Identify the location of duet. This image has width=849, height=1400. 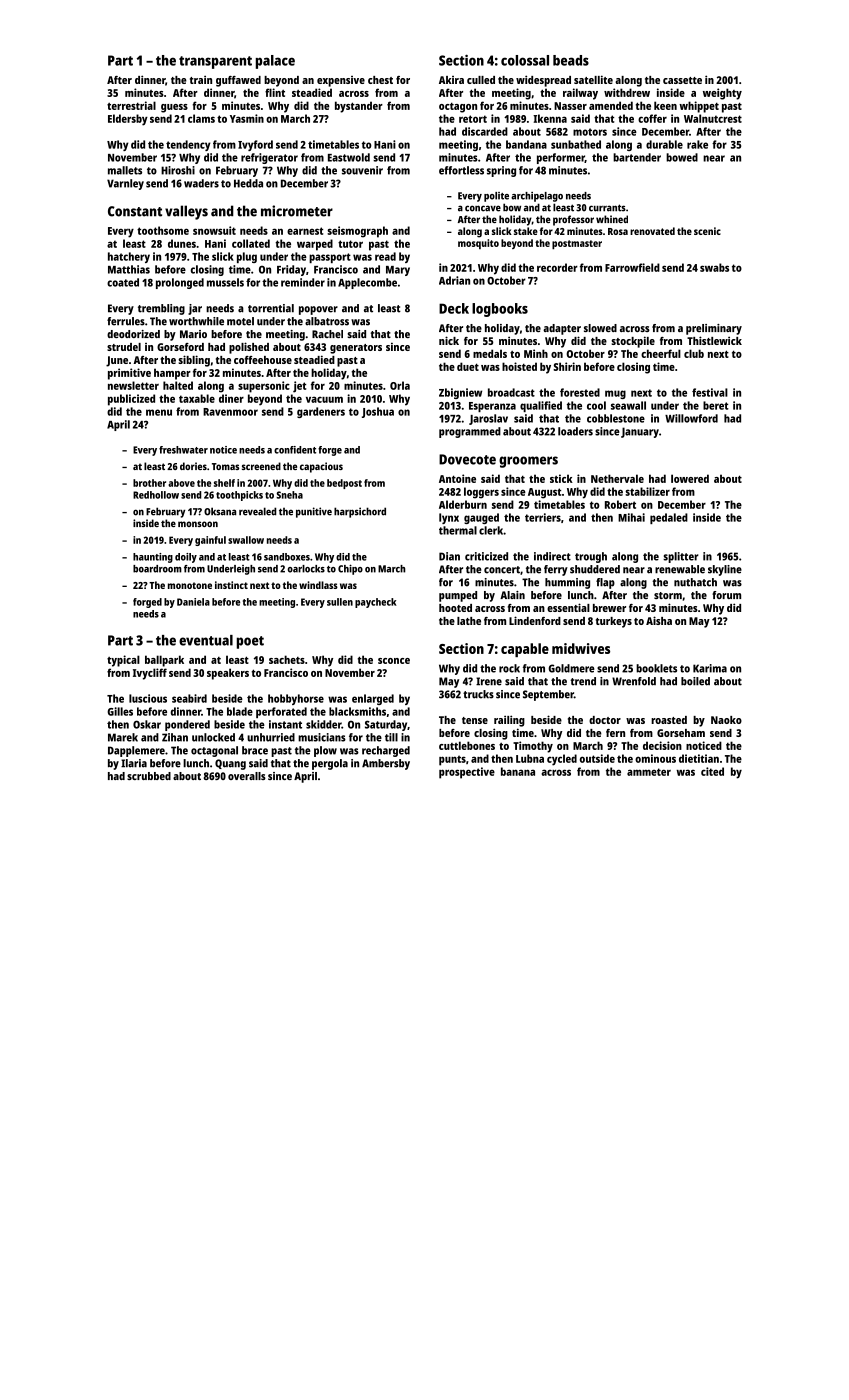
(468, 366).
